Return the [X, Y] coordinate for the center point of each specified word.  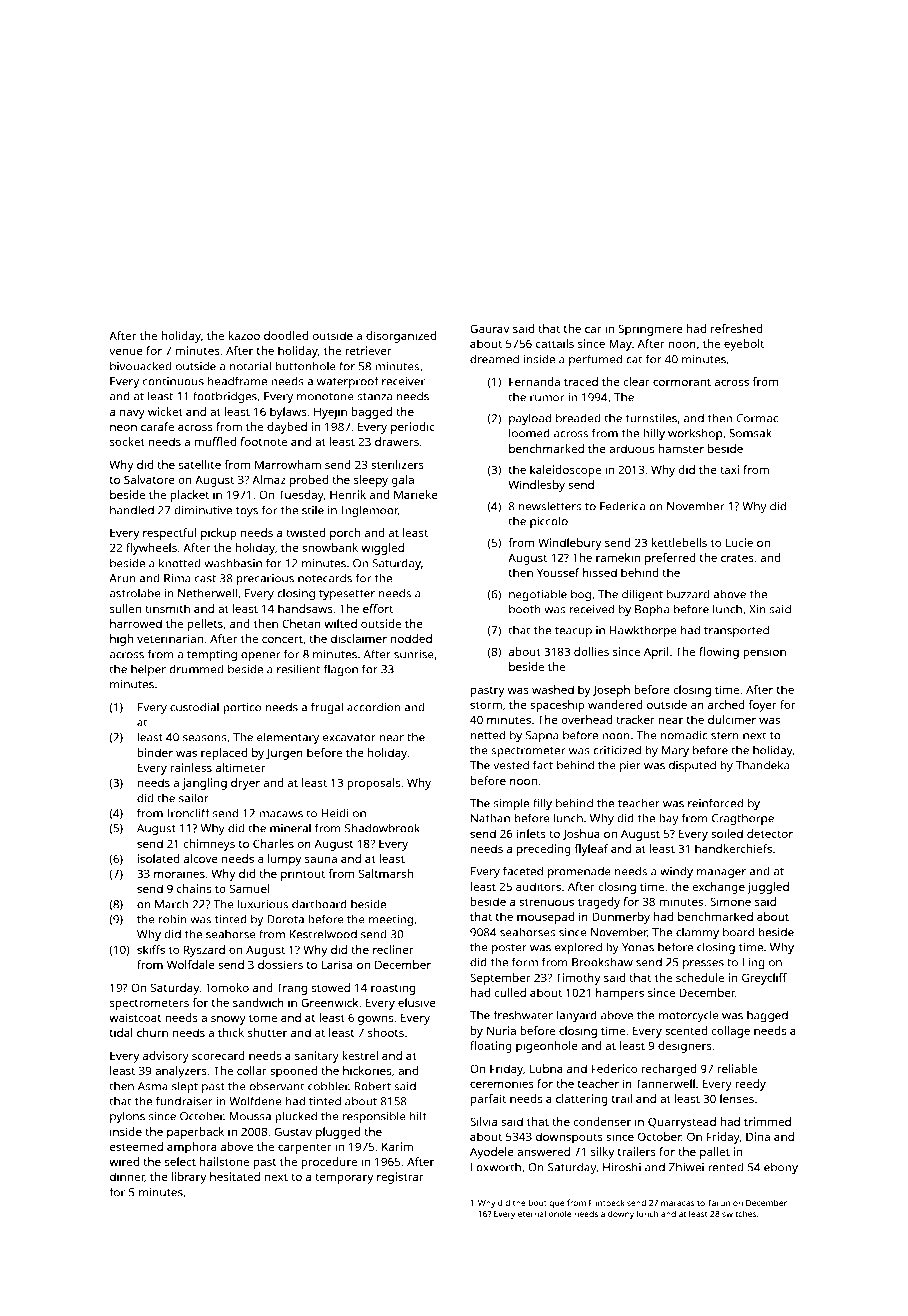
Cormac [757, 418]
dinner [127, 1177]
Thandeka [763, 765]
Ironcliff [189, 813]
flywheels [151, 549]
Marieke [416, 494]
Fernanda [534, 381]
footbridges [225, 397]
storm [486, 705]
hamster [681, 448]
